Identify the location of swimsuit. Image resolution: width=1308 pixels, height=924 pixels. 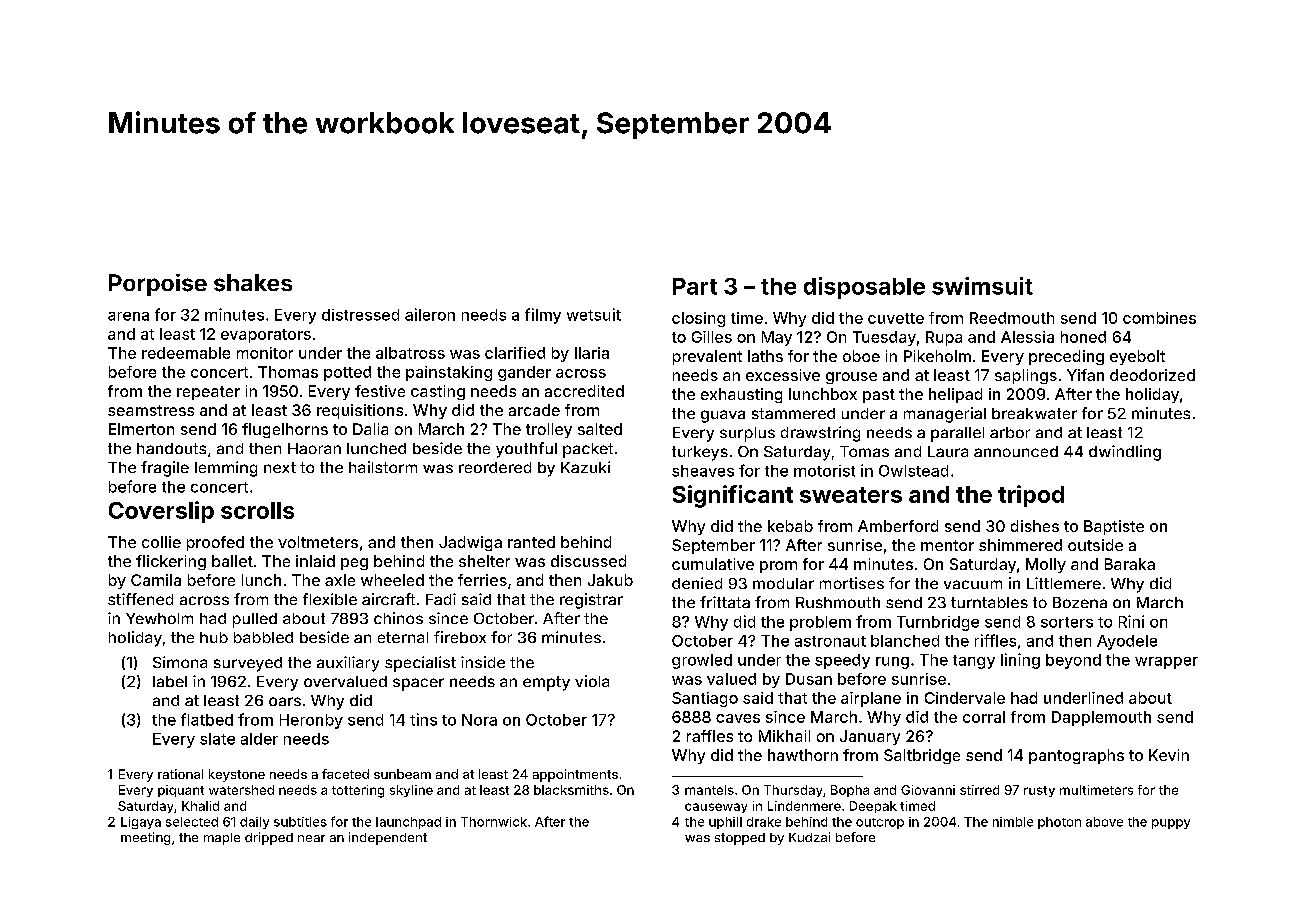
(982, 286).
